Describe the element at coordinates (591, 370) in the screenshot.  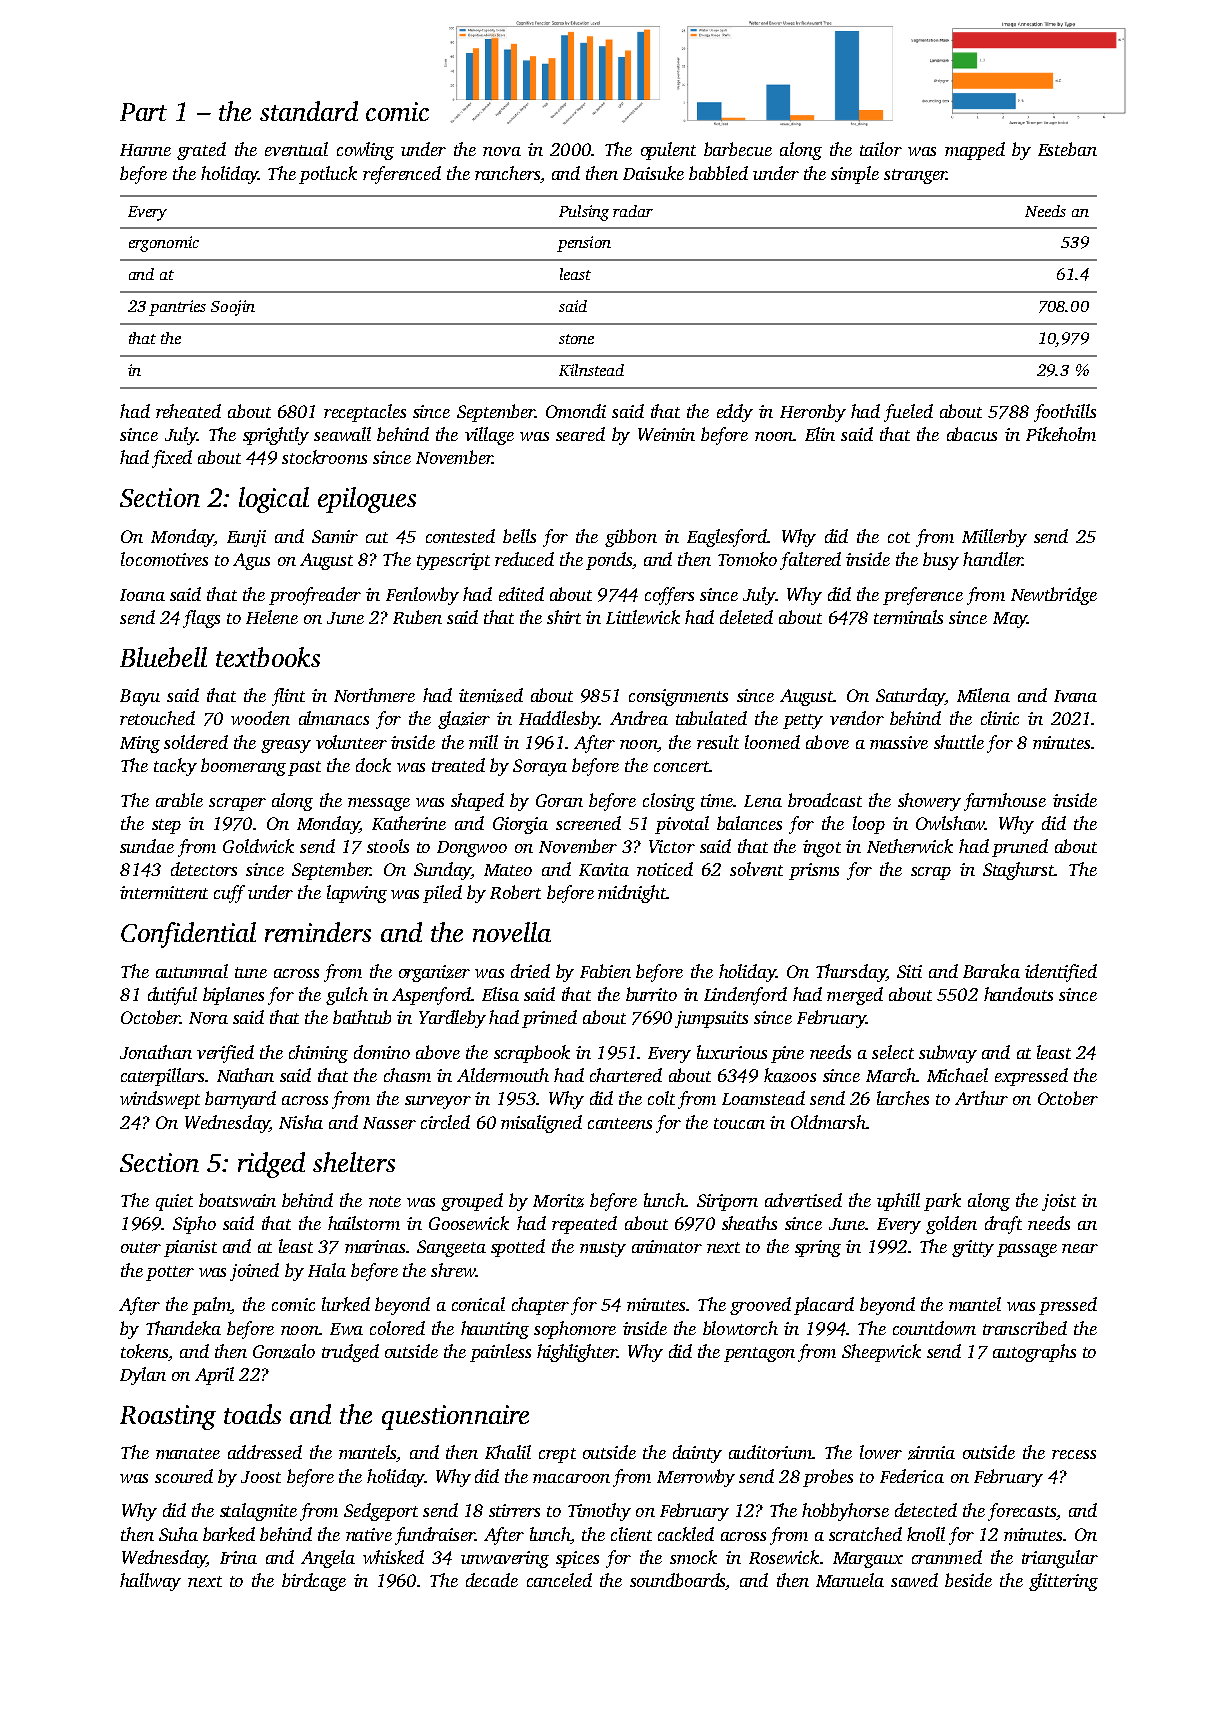
I see `Kilnstead` at that location.
